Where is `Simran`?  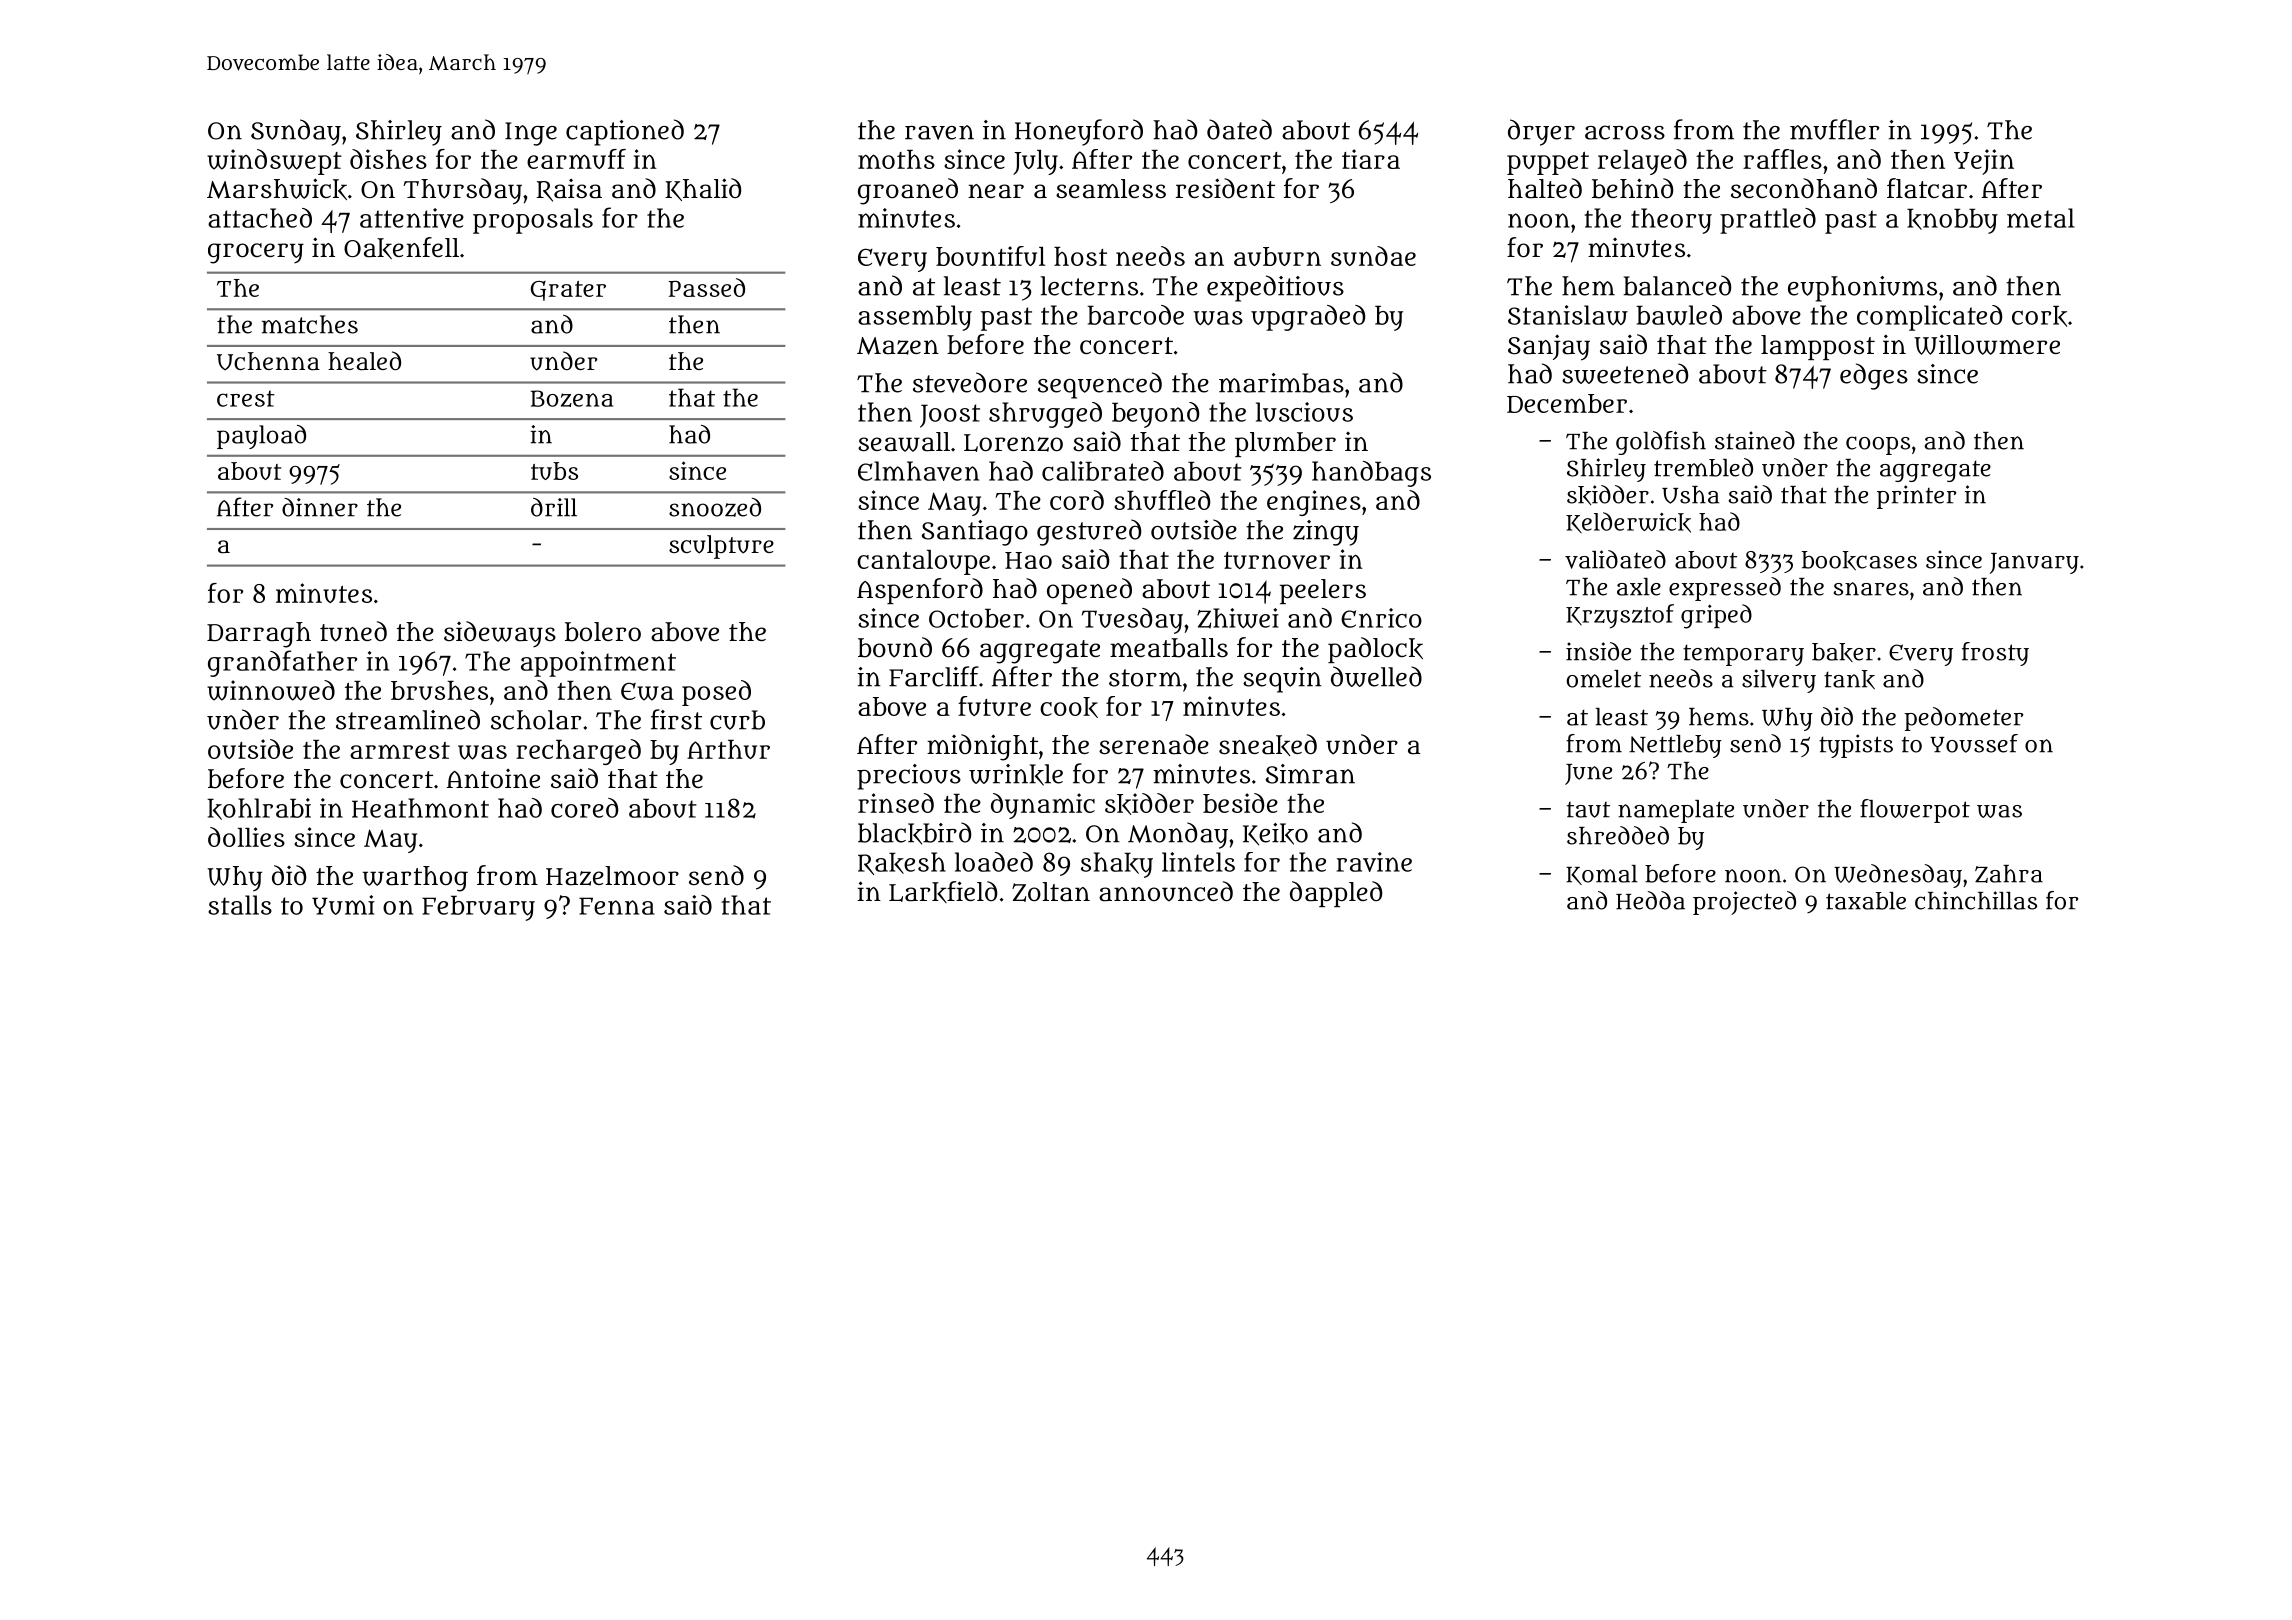
Simran is located at coordinates (1310, 774).
